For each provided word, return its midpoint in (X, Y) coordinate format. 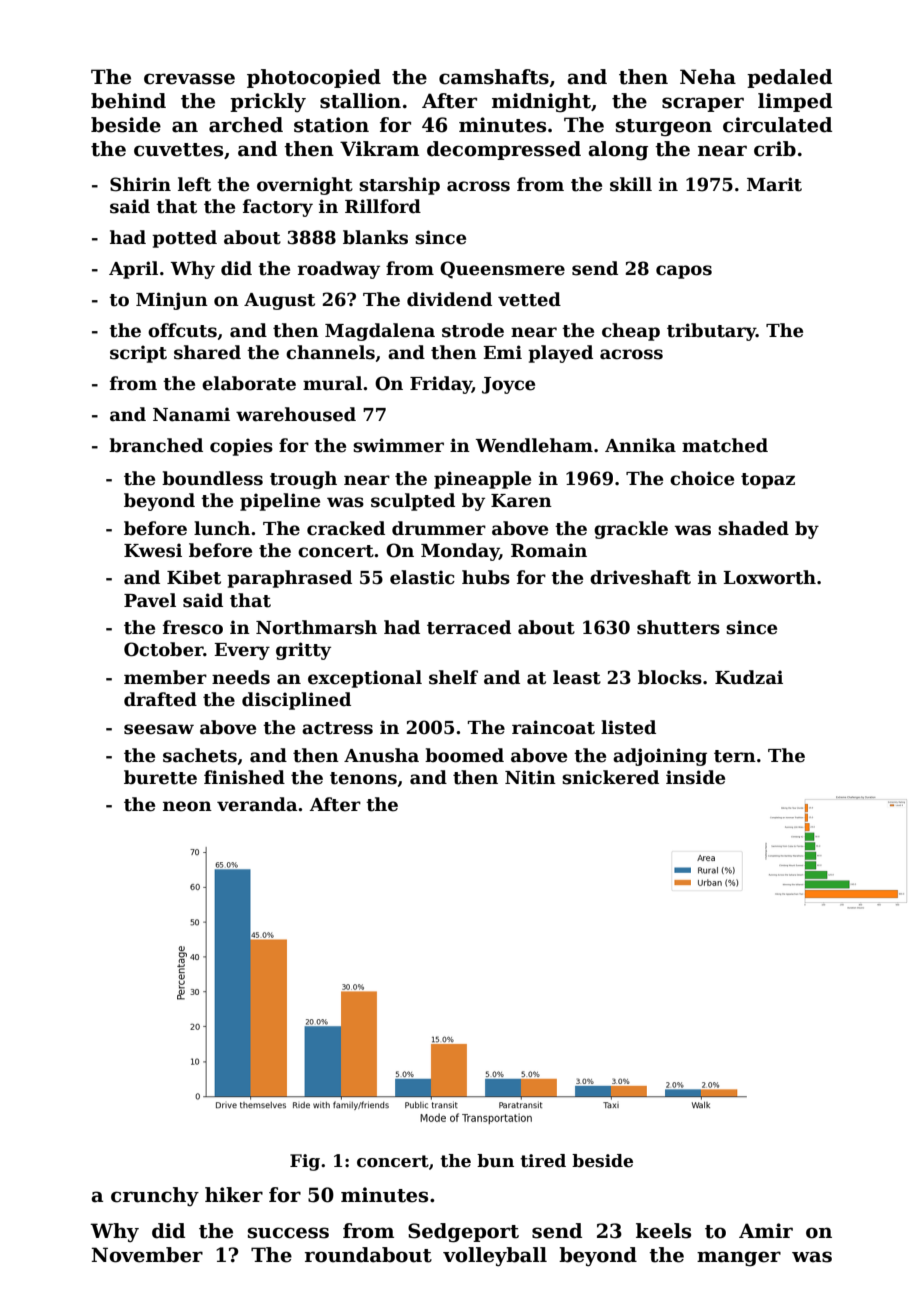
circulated (777, 125)
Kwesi (153, 550)
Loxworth (769, 577)
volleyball (495, 1256)
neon (187, 806)
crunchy (155, 1196)
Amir (766, 1230)
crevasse (189, 79)
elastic (422, 577)
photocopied (314, 78)
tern (735, 756)
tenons (363, 778)
